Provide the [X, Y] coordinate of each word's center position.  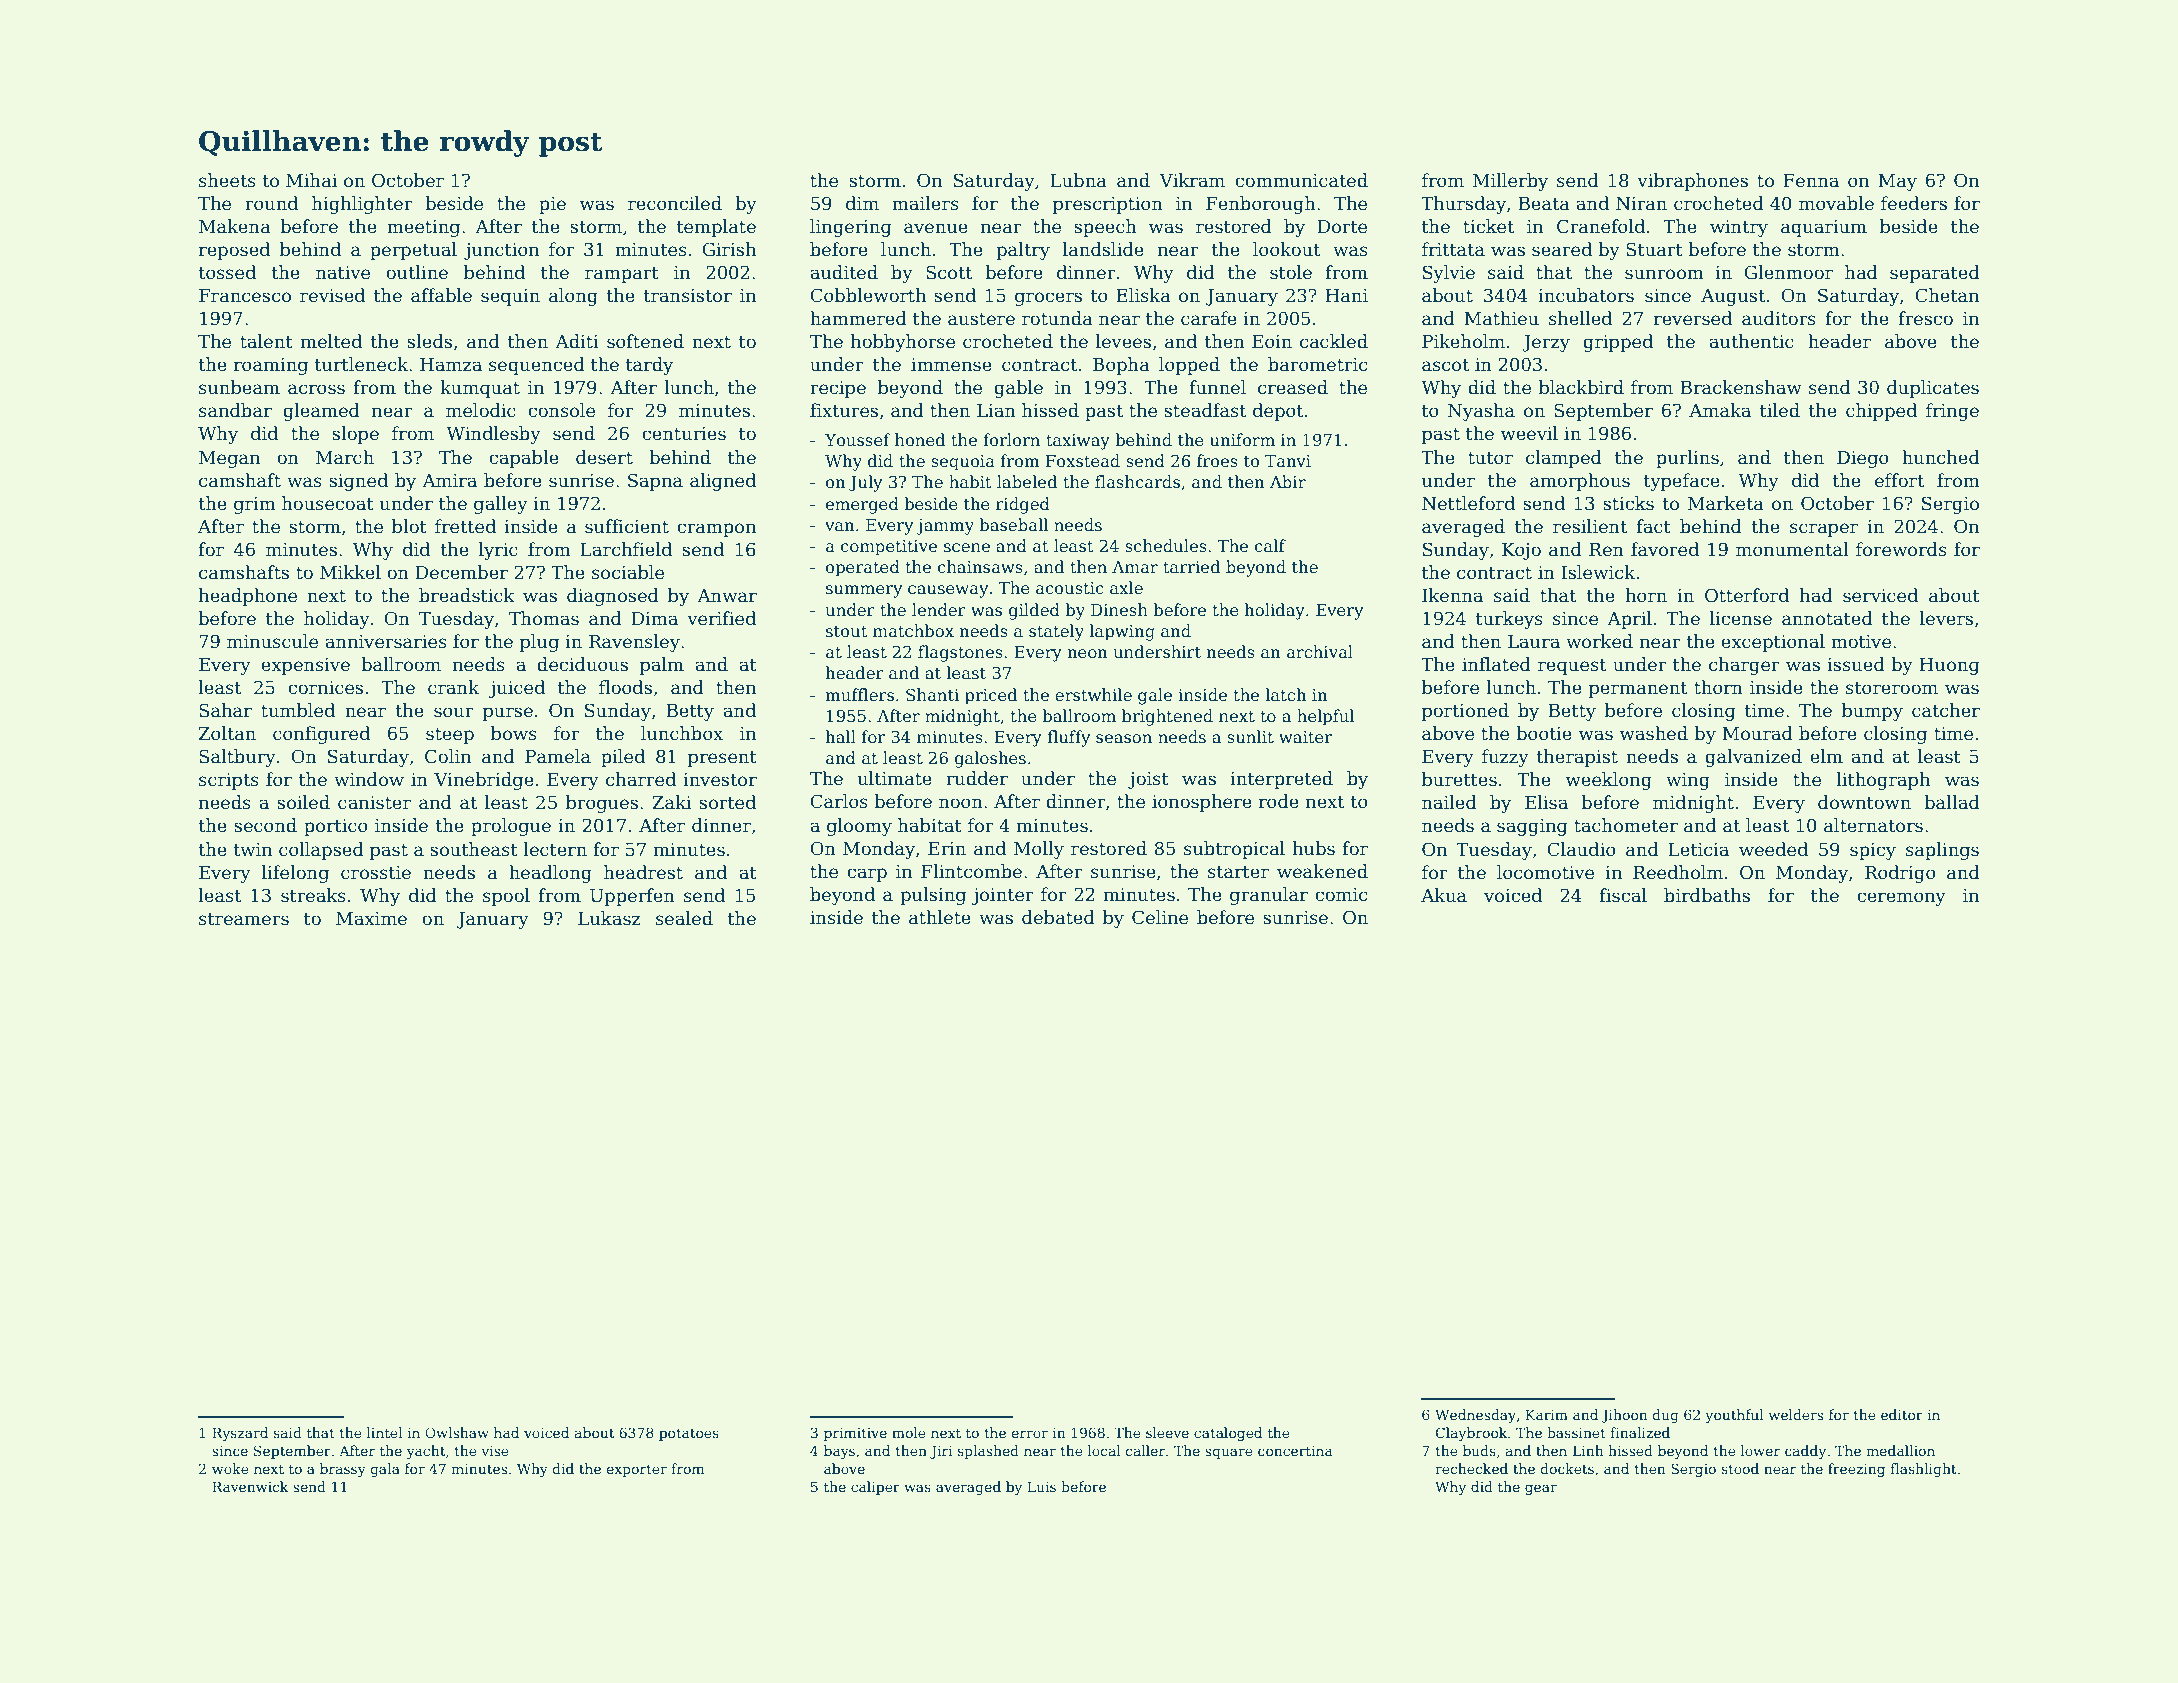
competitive [889, 548]
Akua [1444, 895]
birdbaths [1707, 895]
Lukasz [609, 918]
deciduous [582, 664]
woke [230, 1468]
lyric [498, 551]
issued [1856, 664]
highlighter [362, 205]
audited [844, 272]
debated [1058, 917]
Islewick [1598, 572]
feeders [1914, 203]
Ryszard [240, 1434]
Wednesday [1475, 1416]
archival [1320, 652]
